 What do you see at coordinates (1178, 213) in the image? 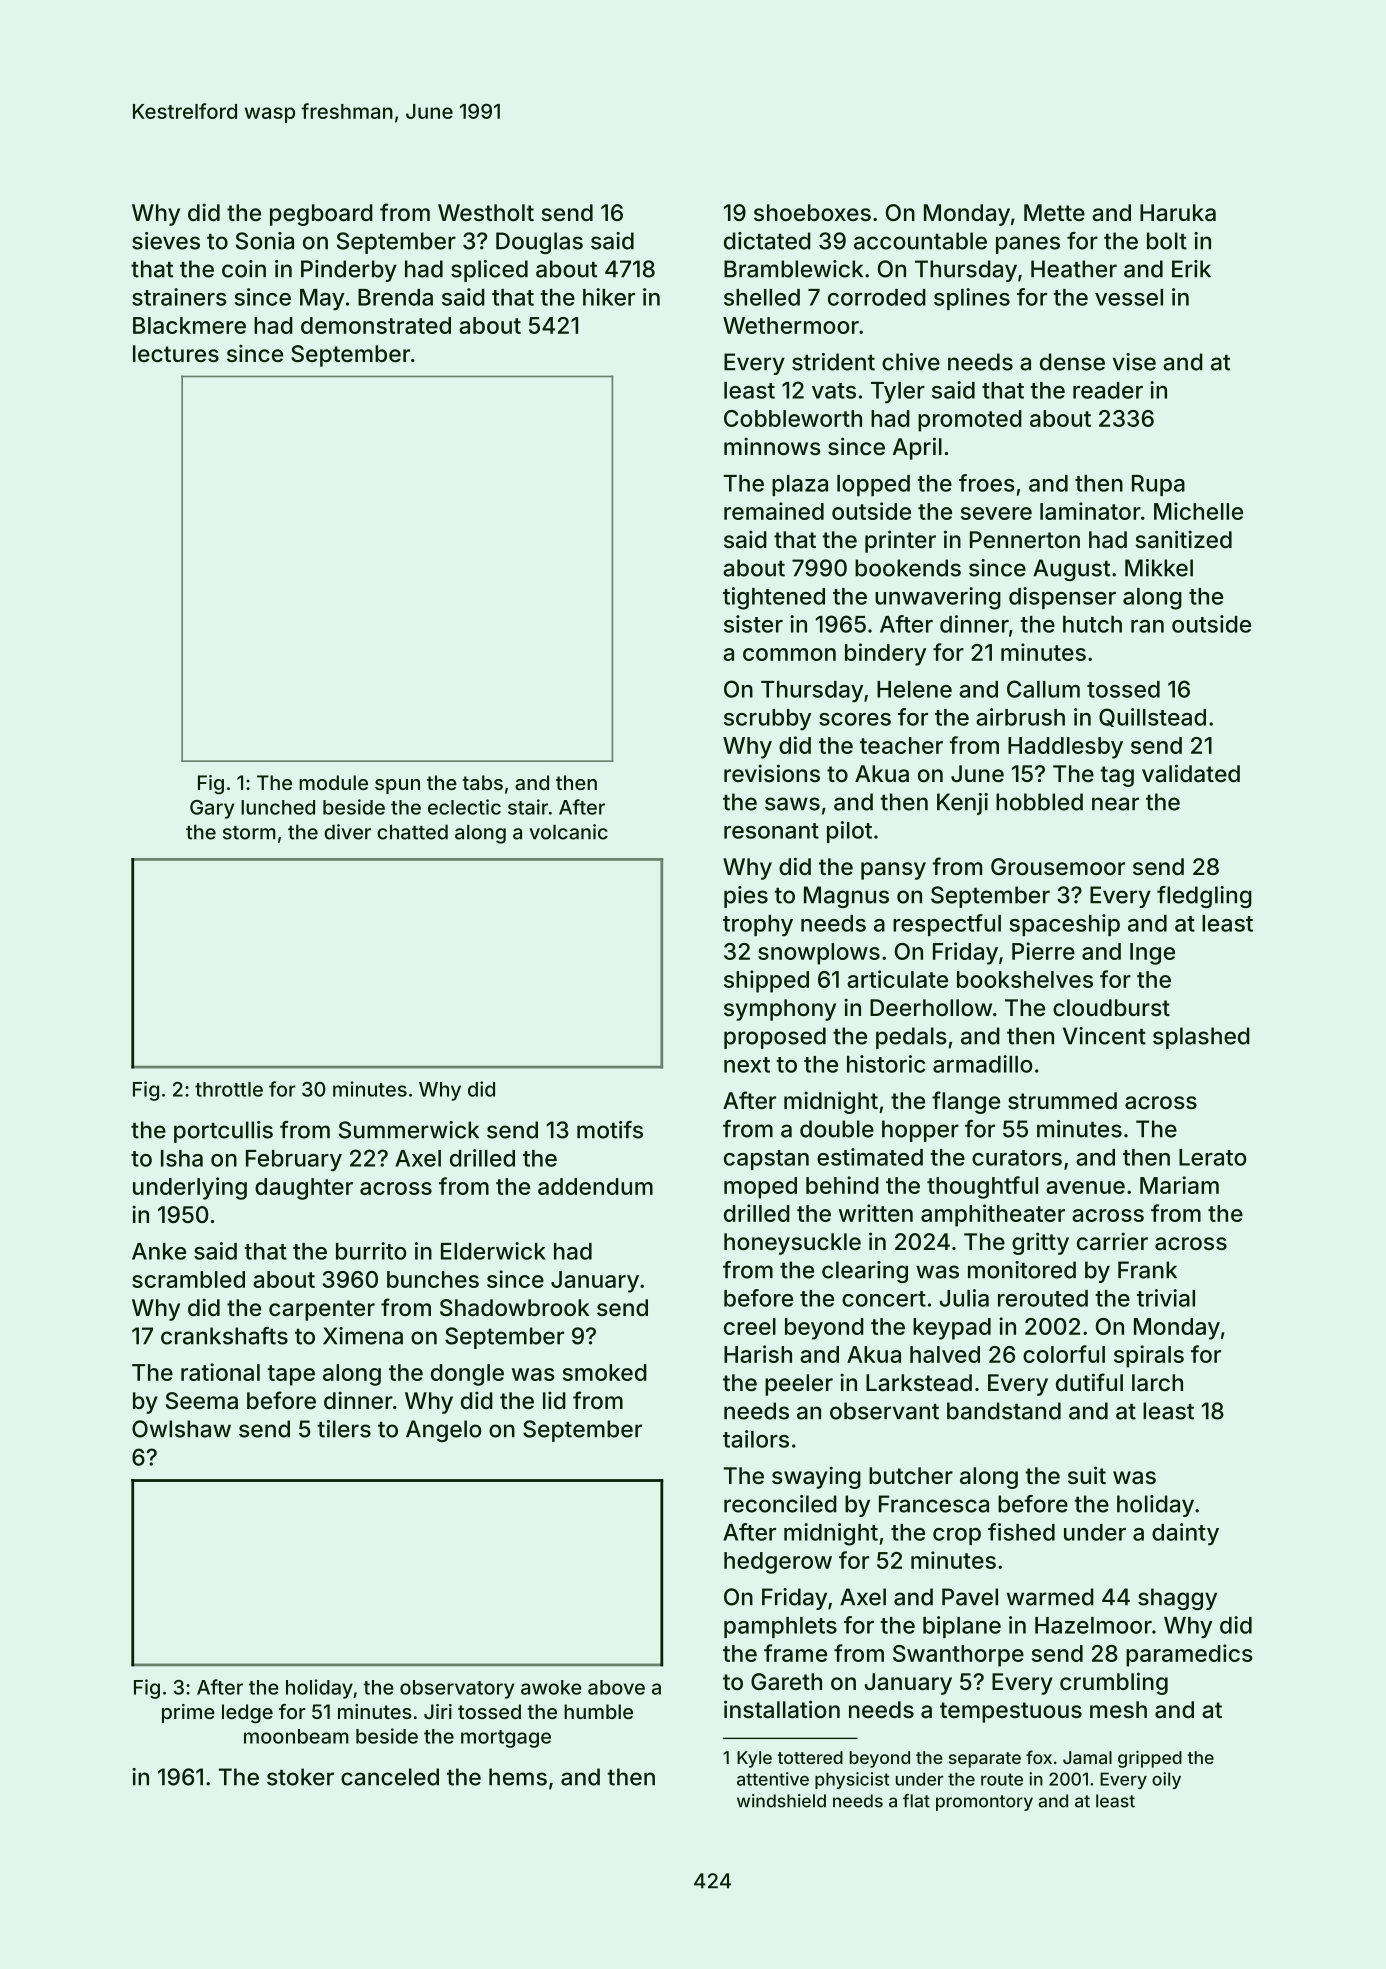
I see `Haruka` at bounding box center [1178, 213].
